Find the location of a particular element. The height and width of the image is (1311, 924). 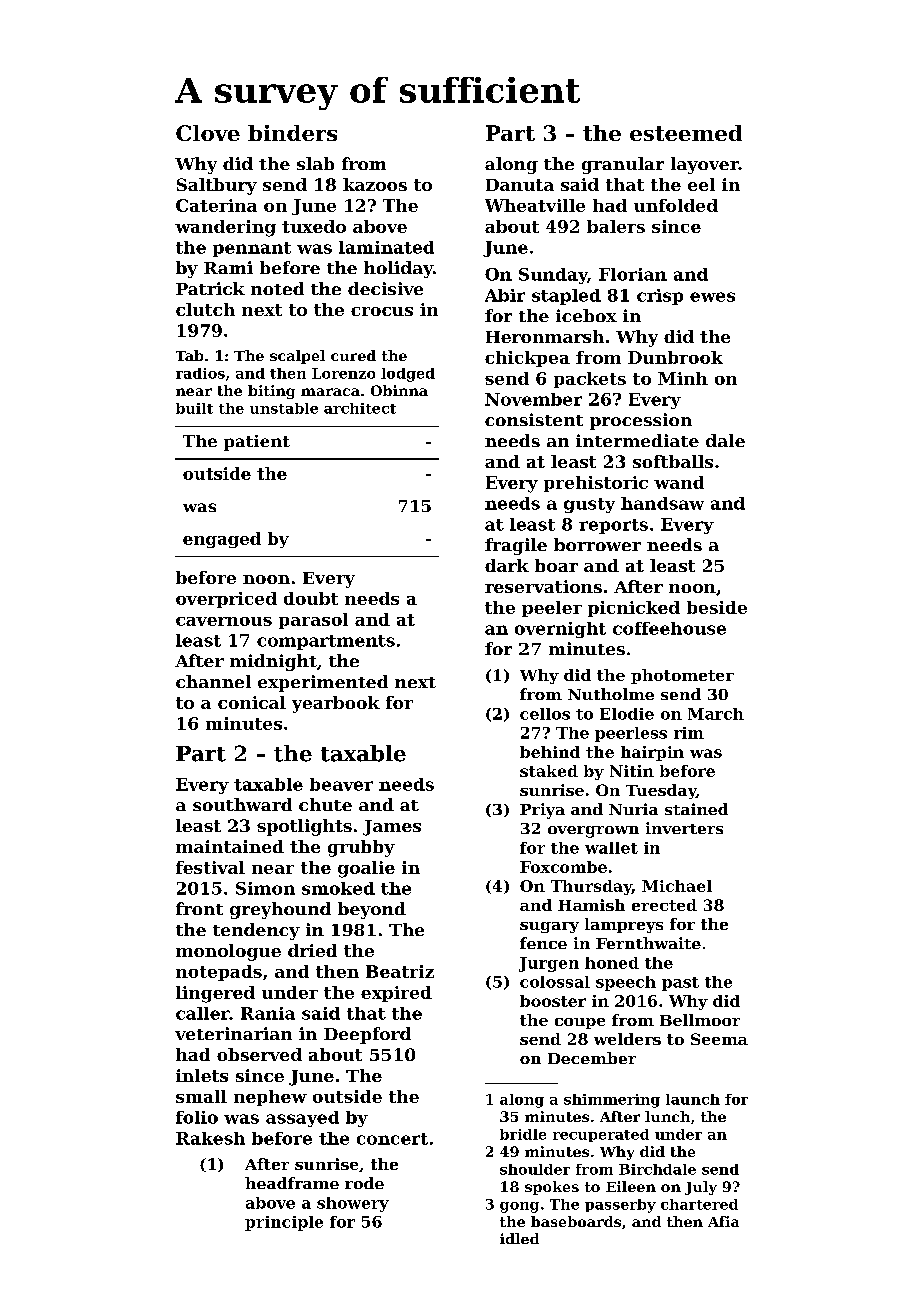

dark is located at coordinates (507, 565).
